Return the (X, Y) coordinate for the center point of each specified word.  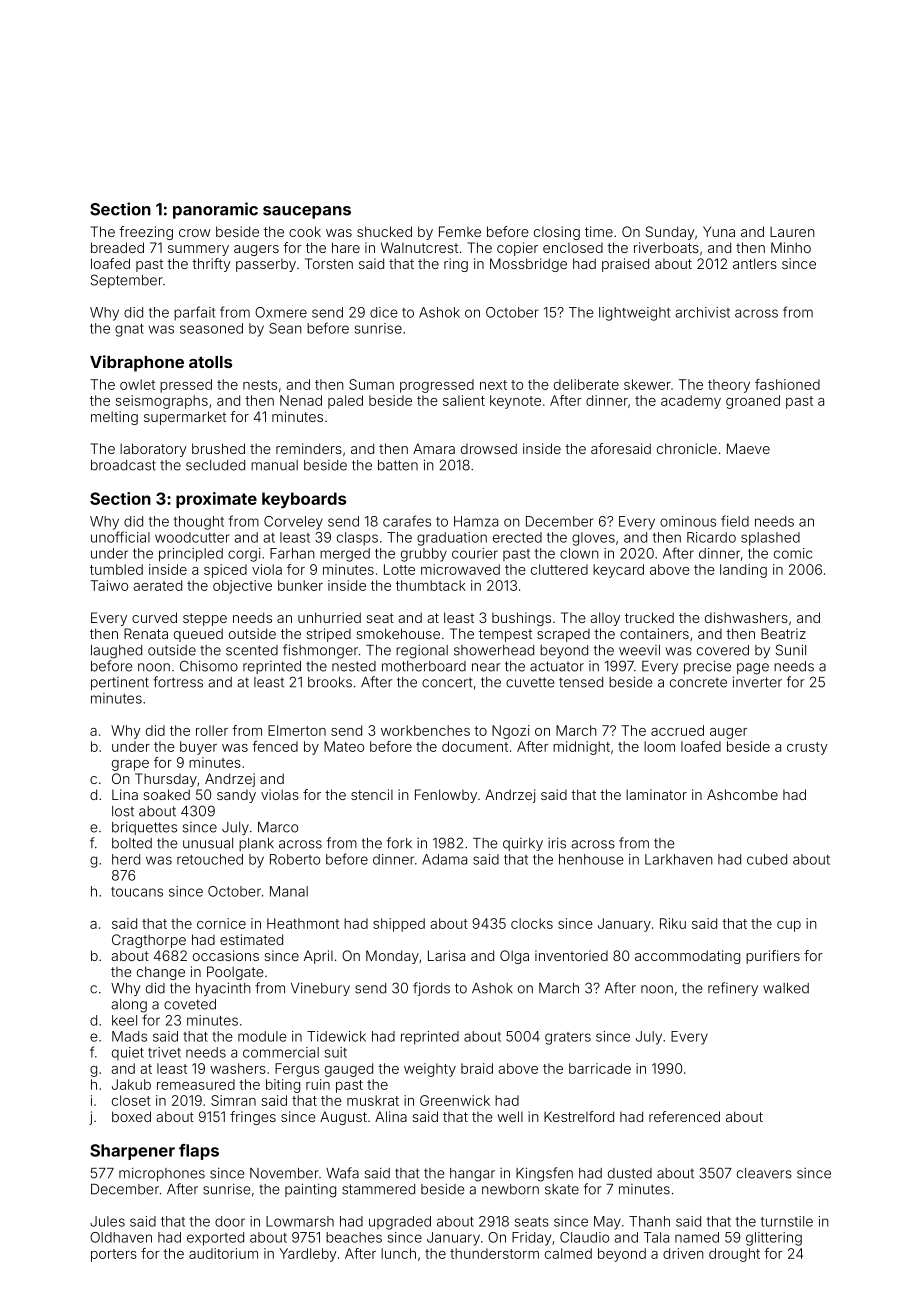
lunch (398, 1253)
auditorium (223, 1253)
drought (734, 1255)
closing (557, 233)
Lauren (792, 231)
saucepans (307, 212)
